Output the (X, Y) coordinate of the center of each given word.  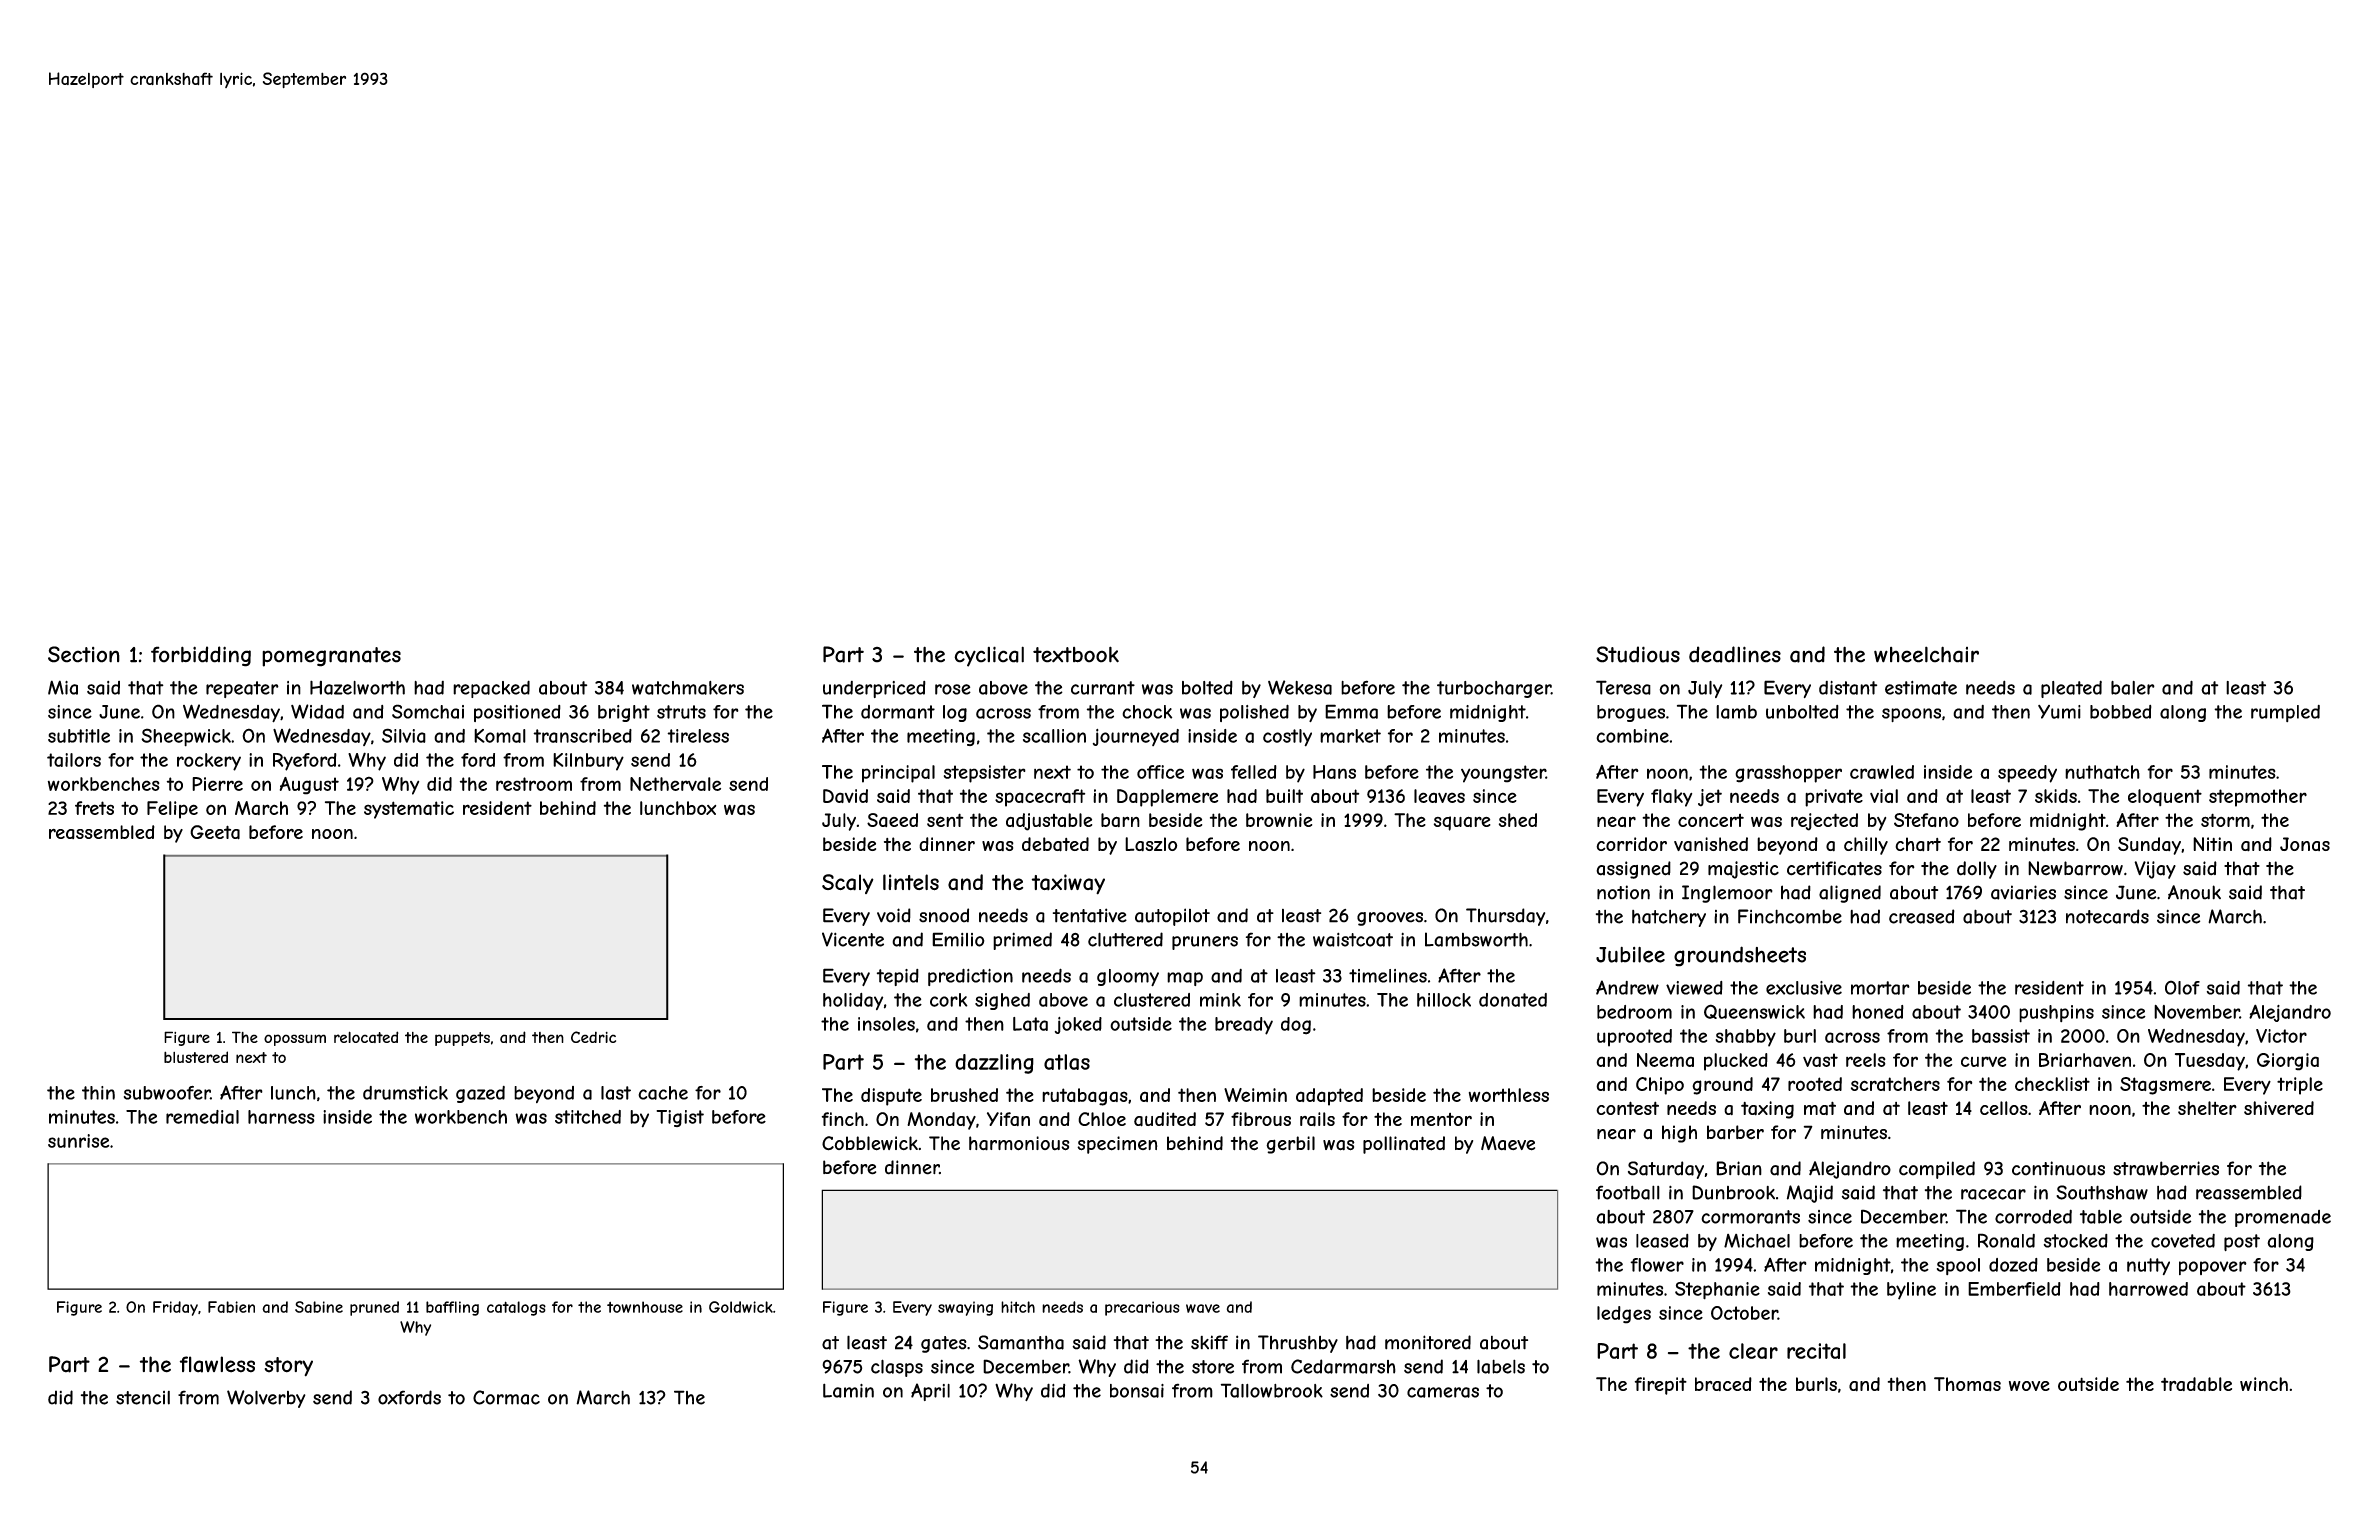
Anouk (2194, 892)
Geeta (215, 832)
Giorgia (2288, 1062)
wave (1203, 1308)
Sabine (319, 1307)
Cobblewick (870, 1143)
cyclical (989, 656)
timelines (1388, 976)
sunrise (78, 1141)
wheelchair (1926, 654)
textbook (1076, 654)
